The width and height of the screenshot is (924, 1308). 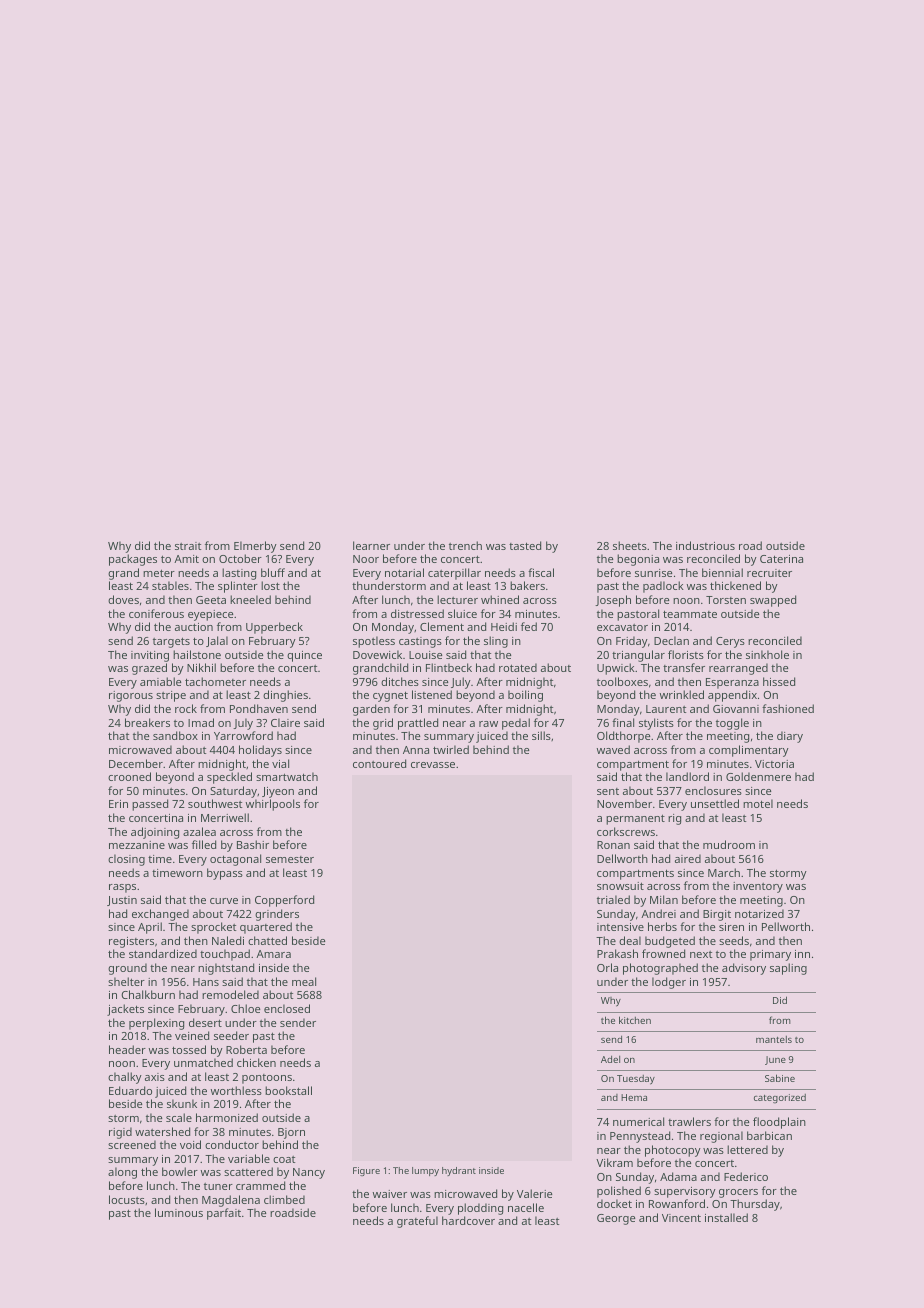 What do you see at coordinates (243, 735) in the screenshot?
I see `Yarrowford` at bounding box center [243, 735].
